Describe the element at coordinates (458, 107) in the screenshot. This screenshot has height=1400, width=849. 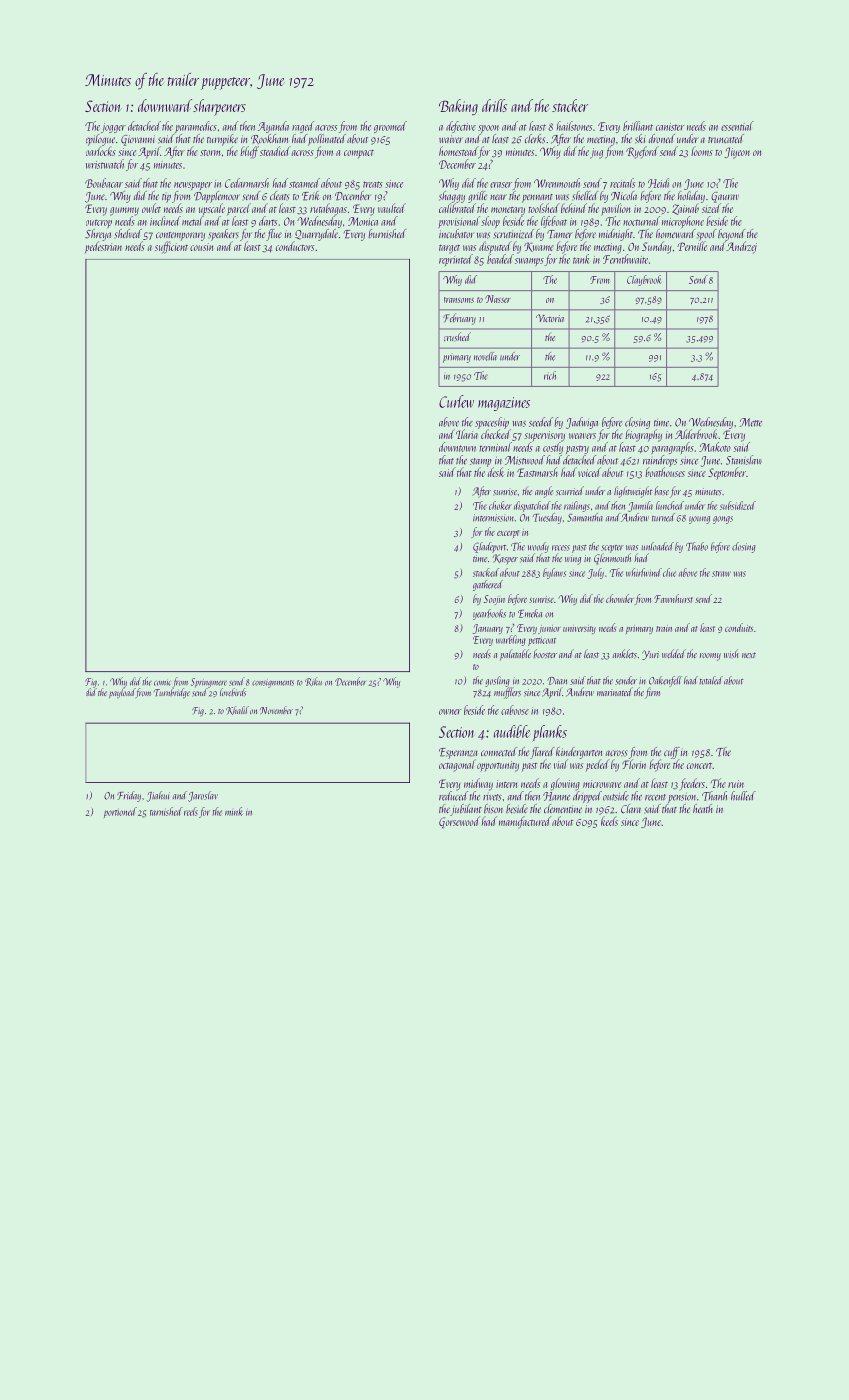
I see `Baking` at that location.
